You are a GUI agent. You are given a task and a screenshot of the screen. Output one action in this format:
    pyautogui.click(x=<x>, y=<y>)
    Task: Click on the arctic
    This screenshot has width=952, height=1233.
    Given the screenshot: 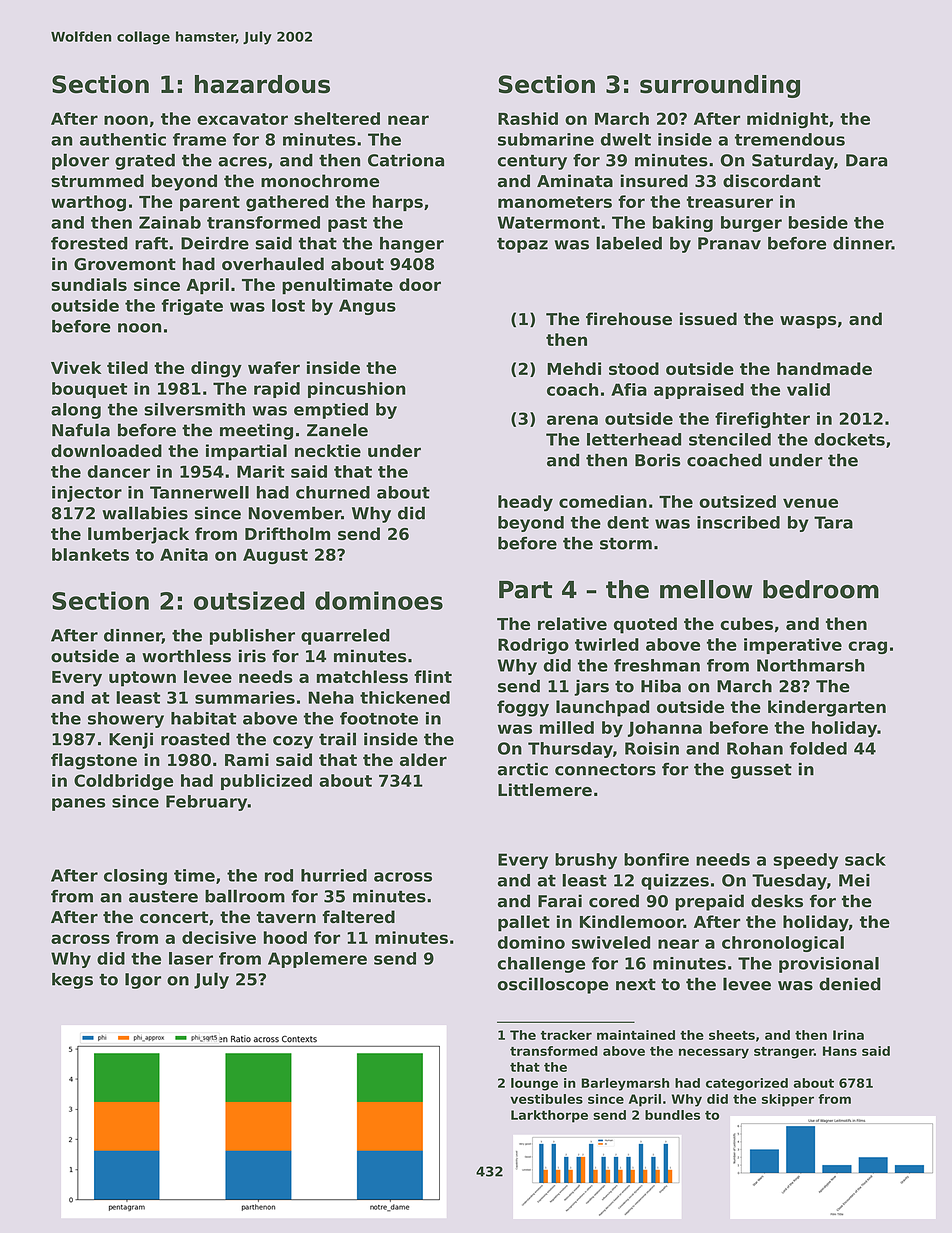 What is the action you would take?
    pyautogui.click(x=523, y=769)
